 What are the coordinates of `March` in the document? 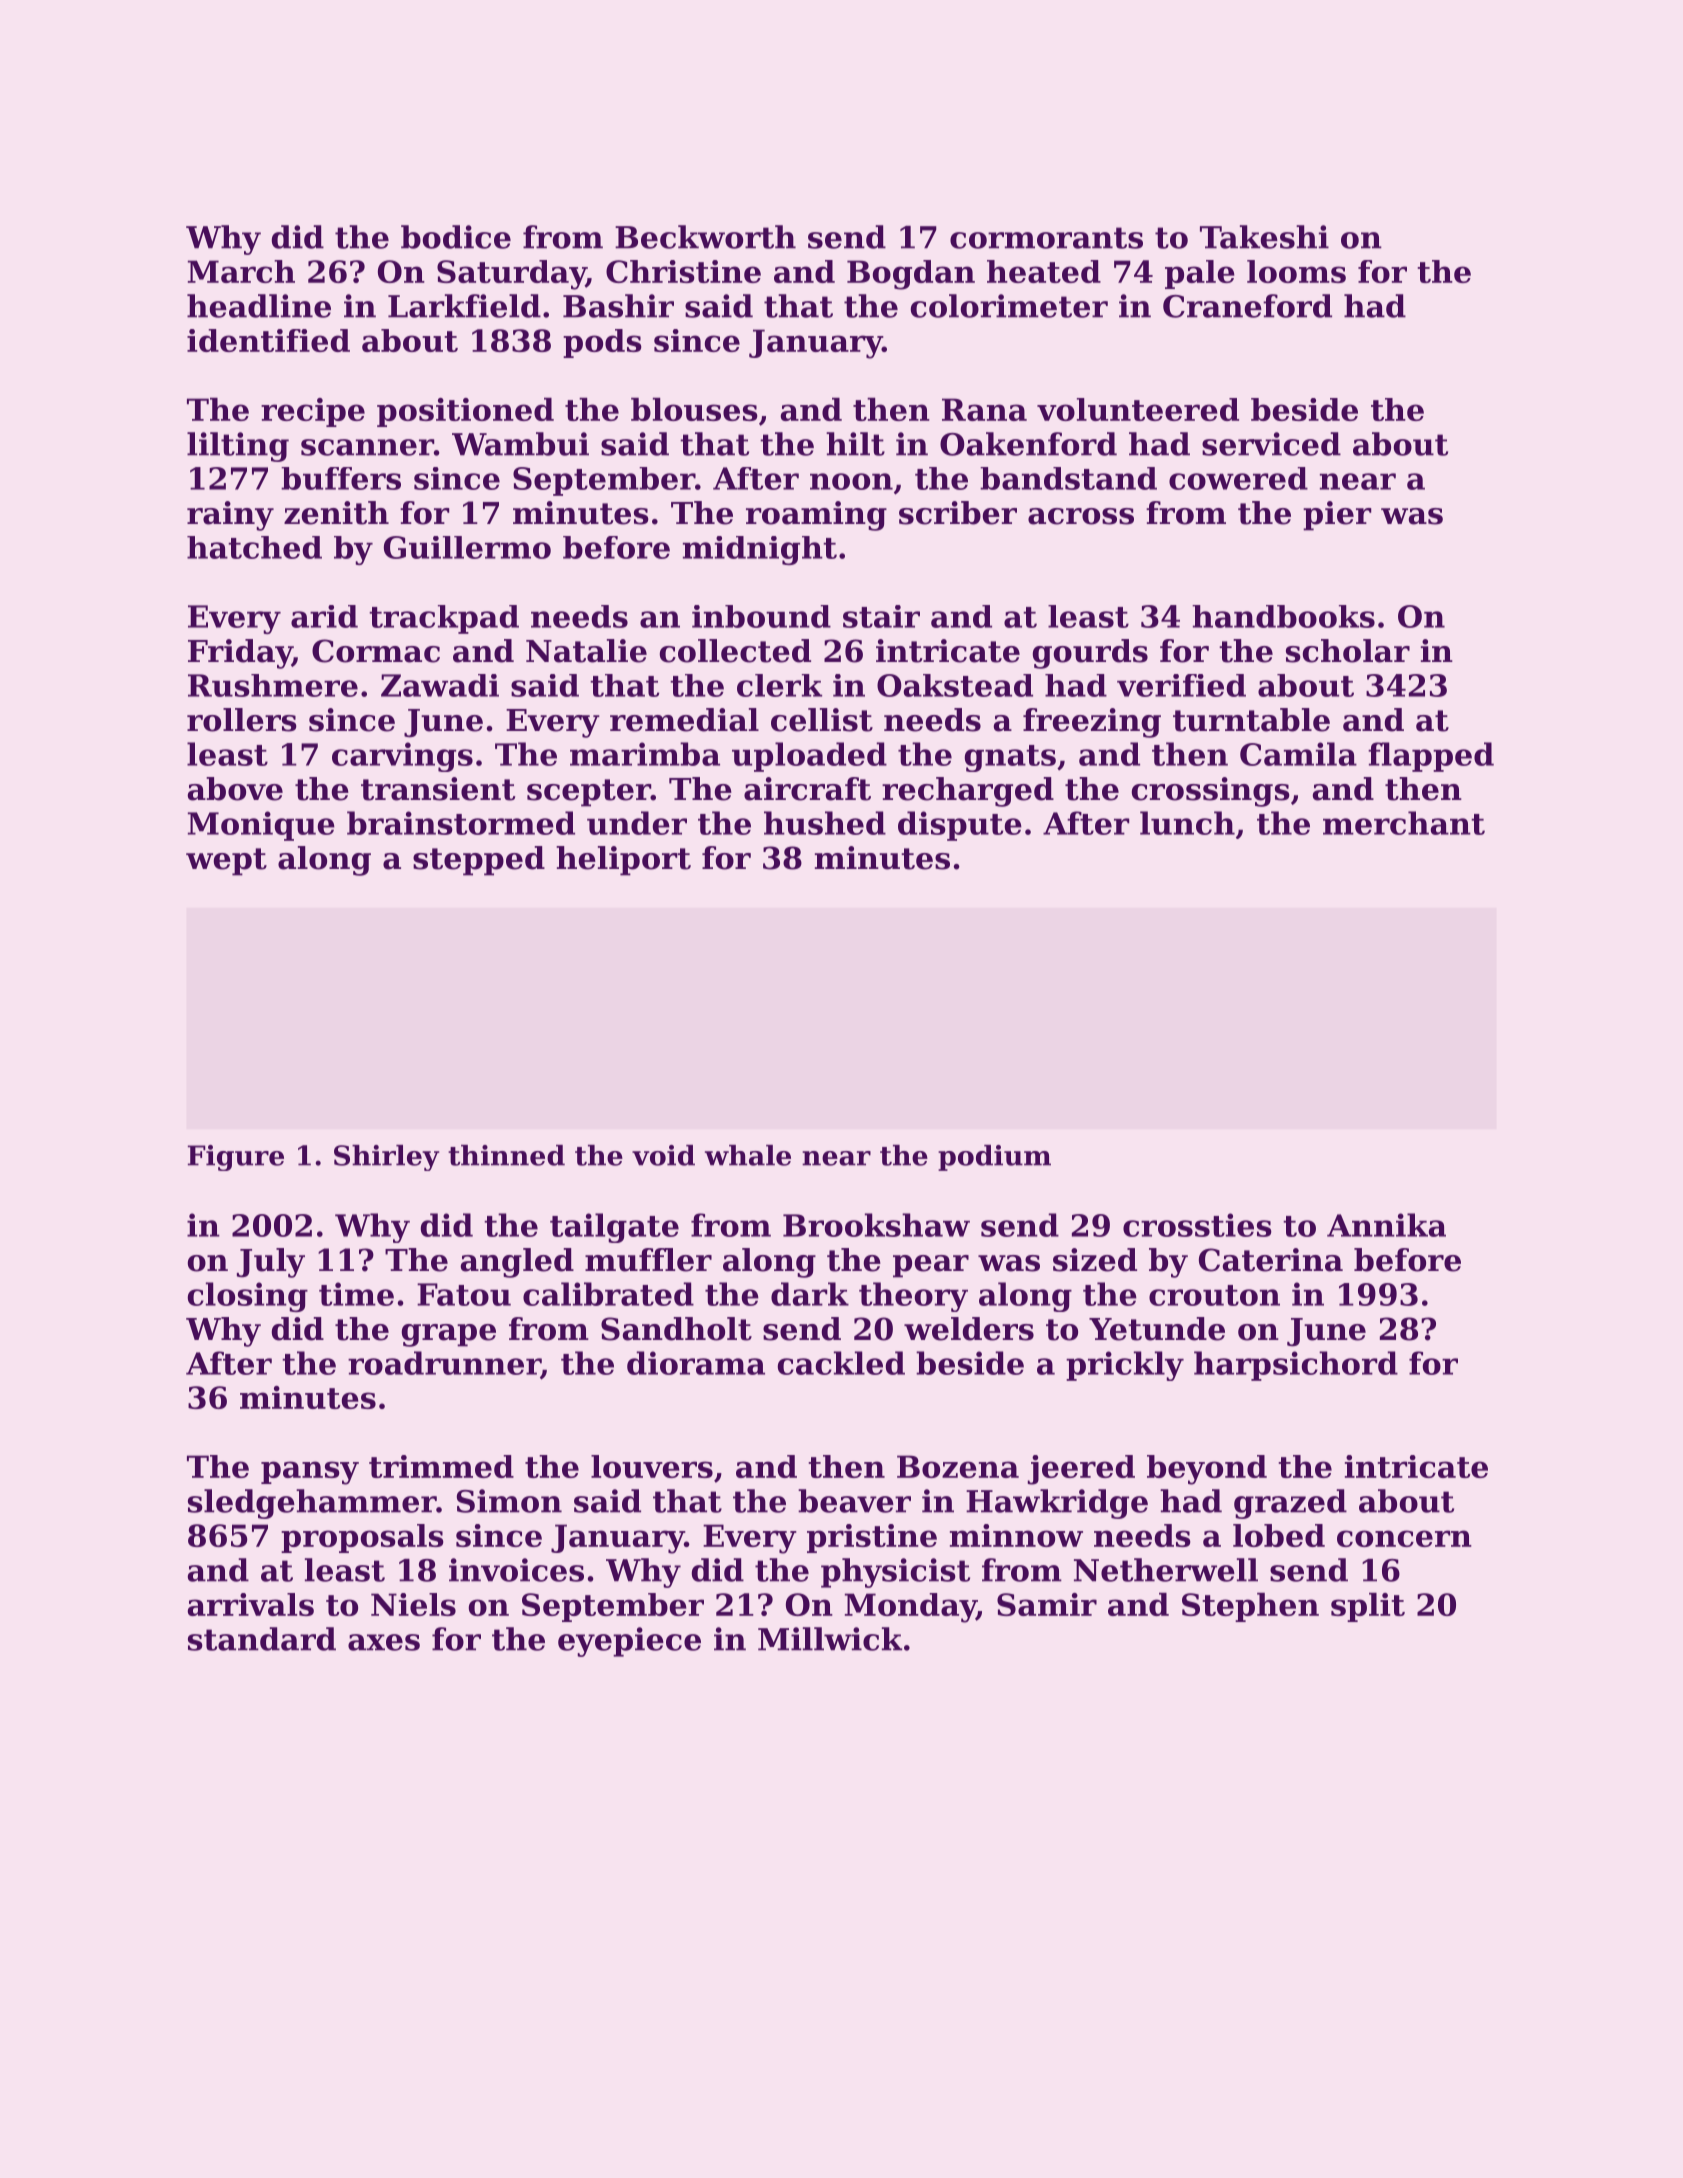 It's located at (241, 271).
